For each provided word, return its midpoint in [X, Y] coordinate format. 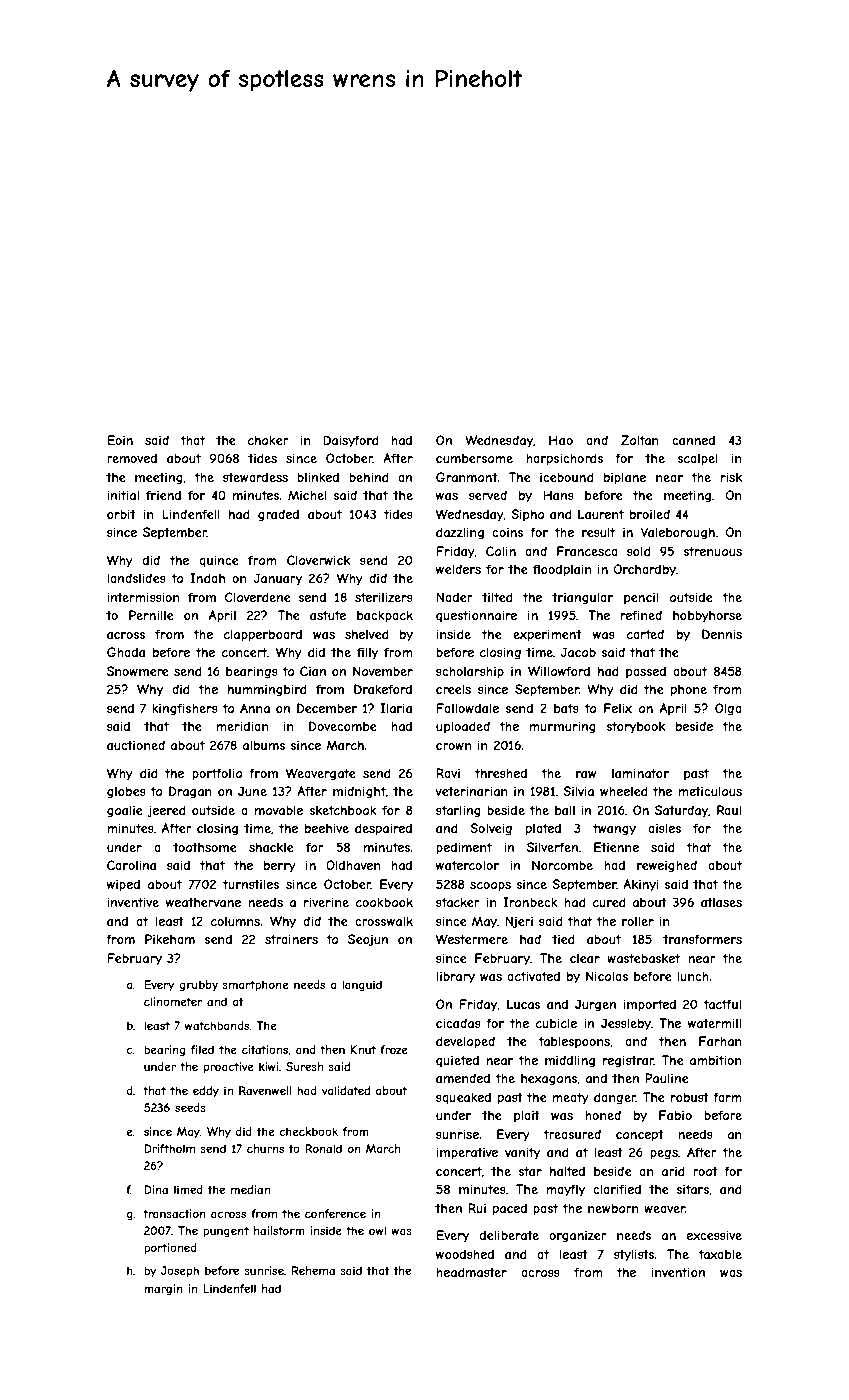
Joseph [180, 1271]
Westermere [472, 939]
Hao [561, 440]
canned [693, 440]
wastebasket [643, 958]
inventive [133, 902]
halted [567, 1171]
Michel [307, 495]
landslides [136, 578]
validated [346, 1090]
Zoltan [640, 440]
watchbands [217, 1025]
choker [268, 440]
